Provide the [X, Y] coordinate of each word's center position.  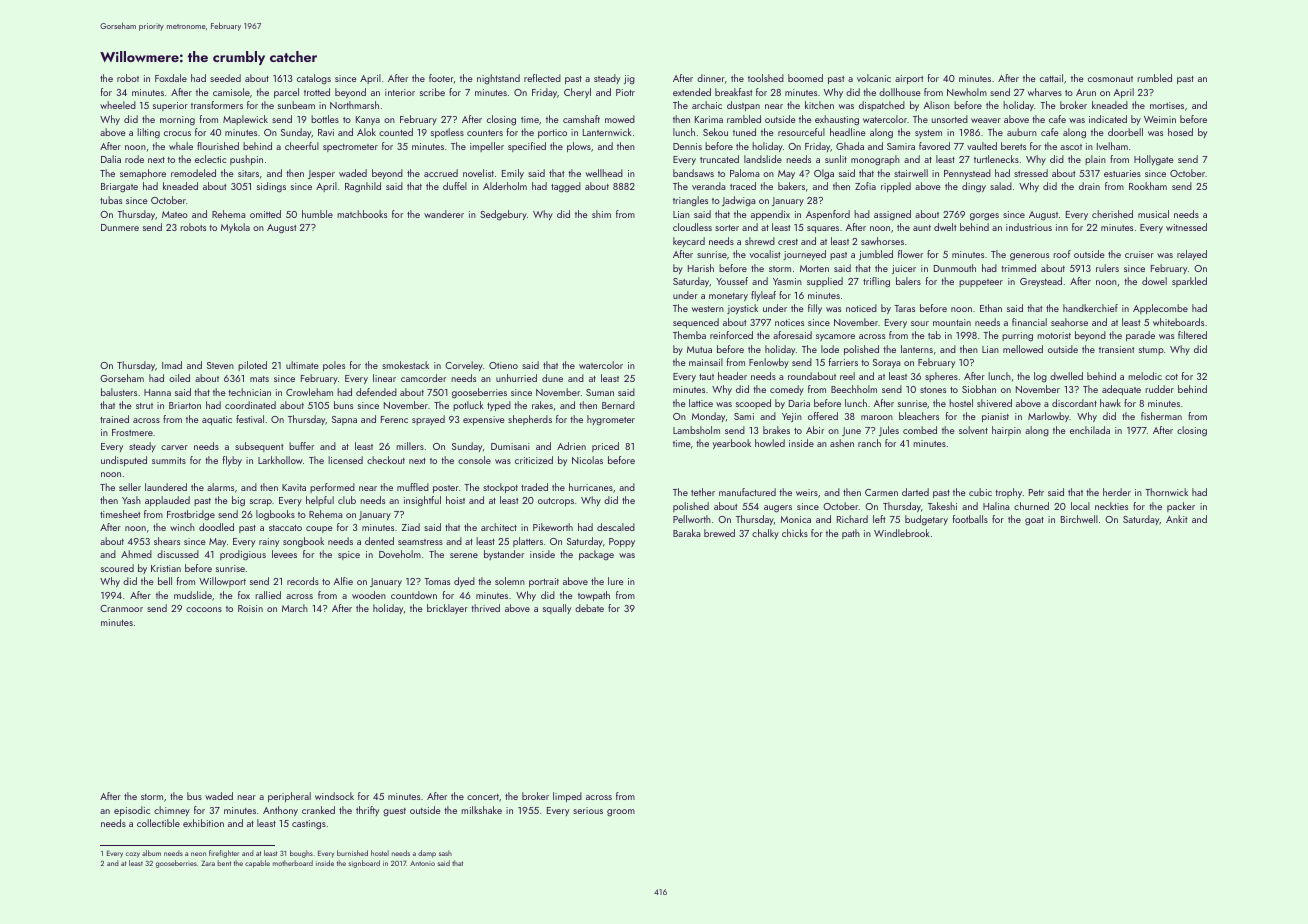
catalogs [314, 79]
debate [589, 608]
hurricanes [591, 487]
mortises [1167, 105]
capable [257, 864]
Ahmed [136, 554]
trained [114, 419]
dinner [711, 78]
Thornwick [1166, 492]
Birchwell [1079, 519]
